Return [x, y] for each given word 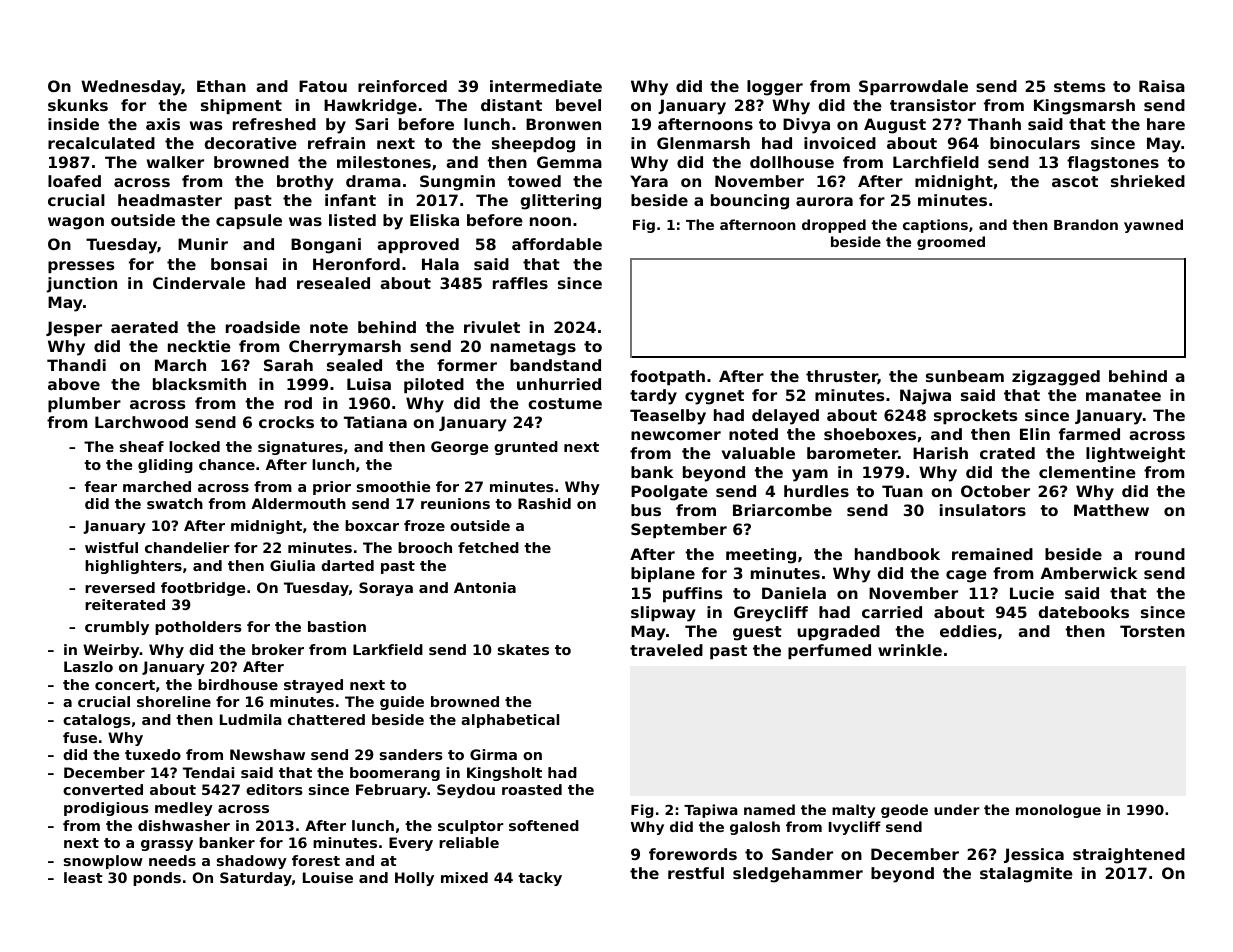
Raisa [1162, 86]
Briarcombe [782, 510]
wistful [111, 547]
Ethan [221, 86]
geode [904, 811]
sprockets [975, 416]
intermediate [546, 86]
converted [103, 789]
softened [544, 825]
